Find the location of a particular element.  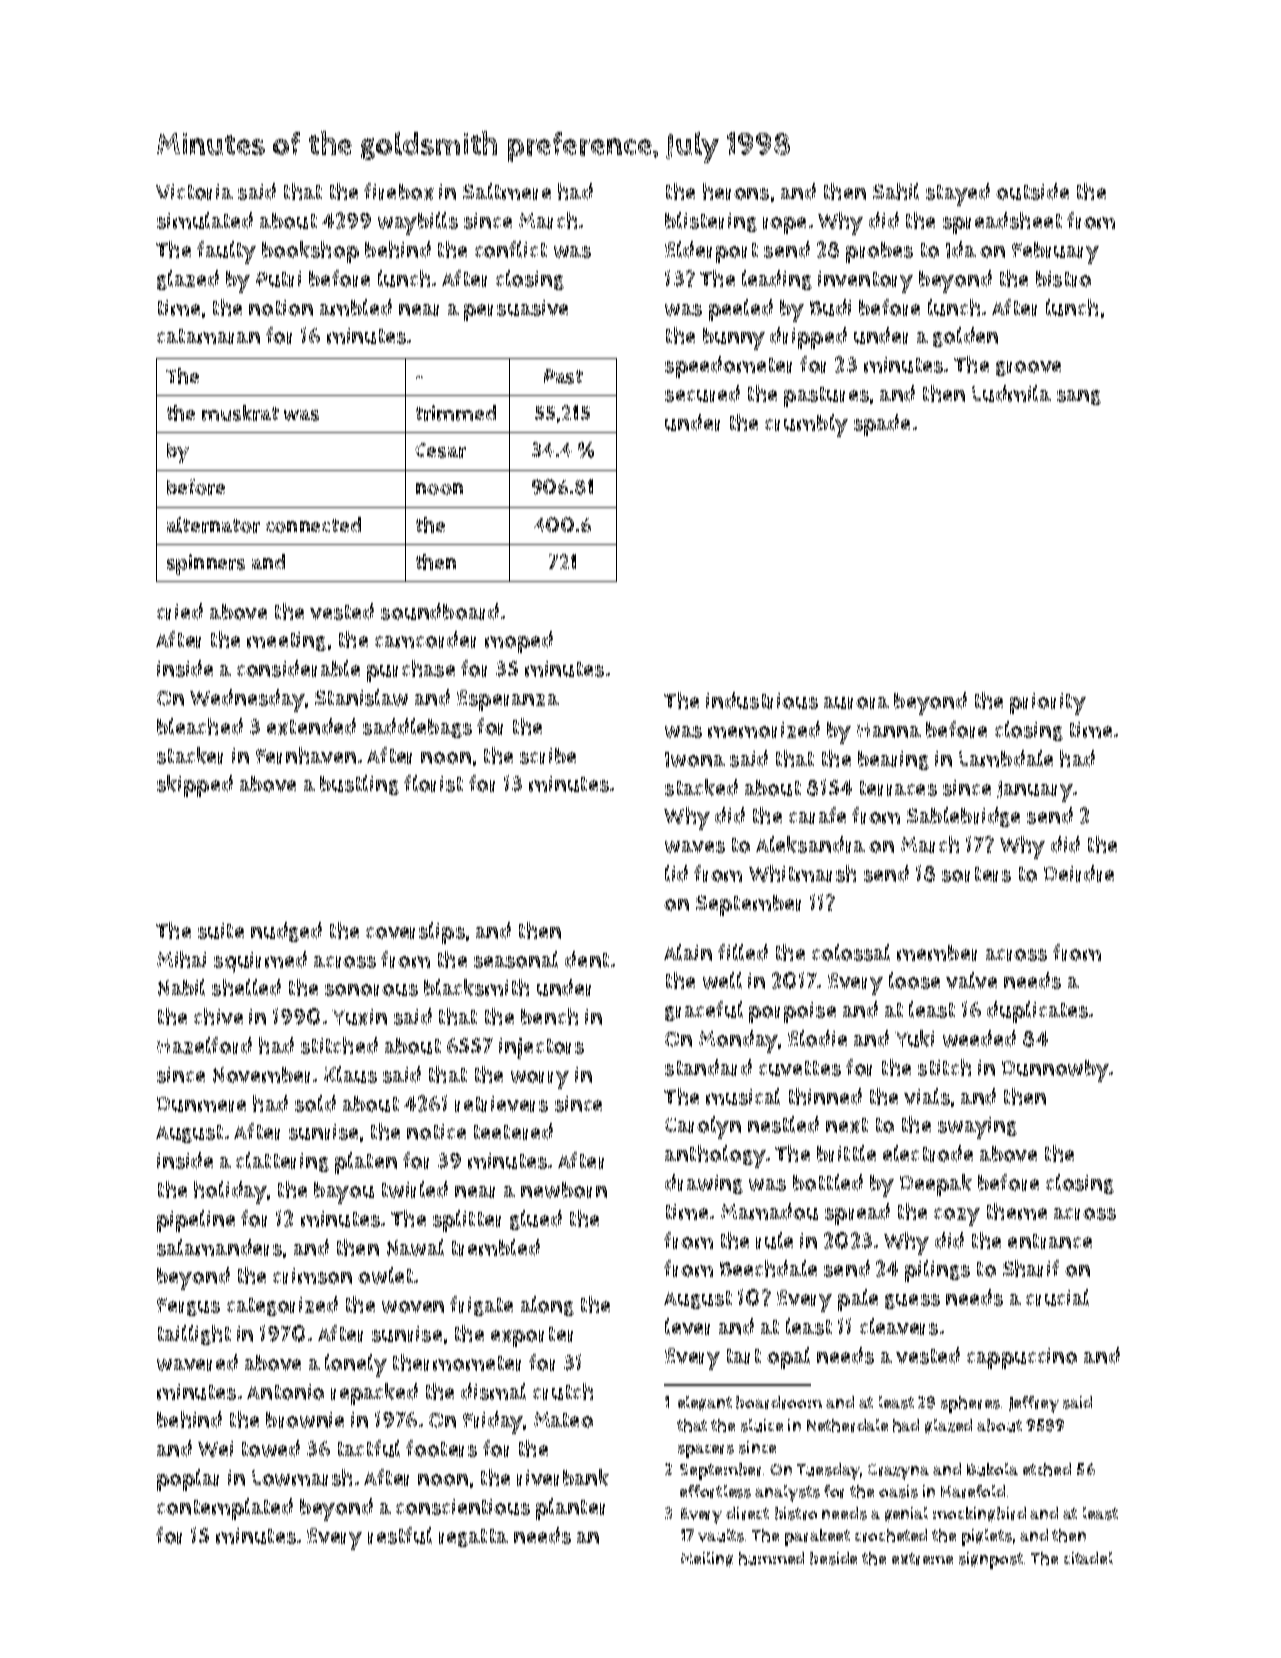

restful is located at coordinates (400, 1535).
